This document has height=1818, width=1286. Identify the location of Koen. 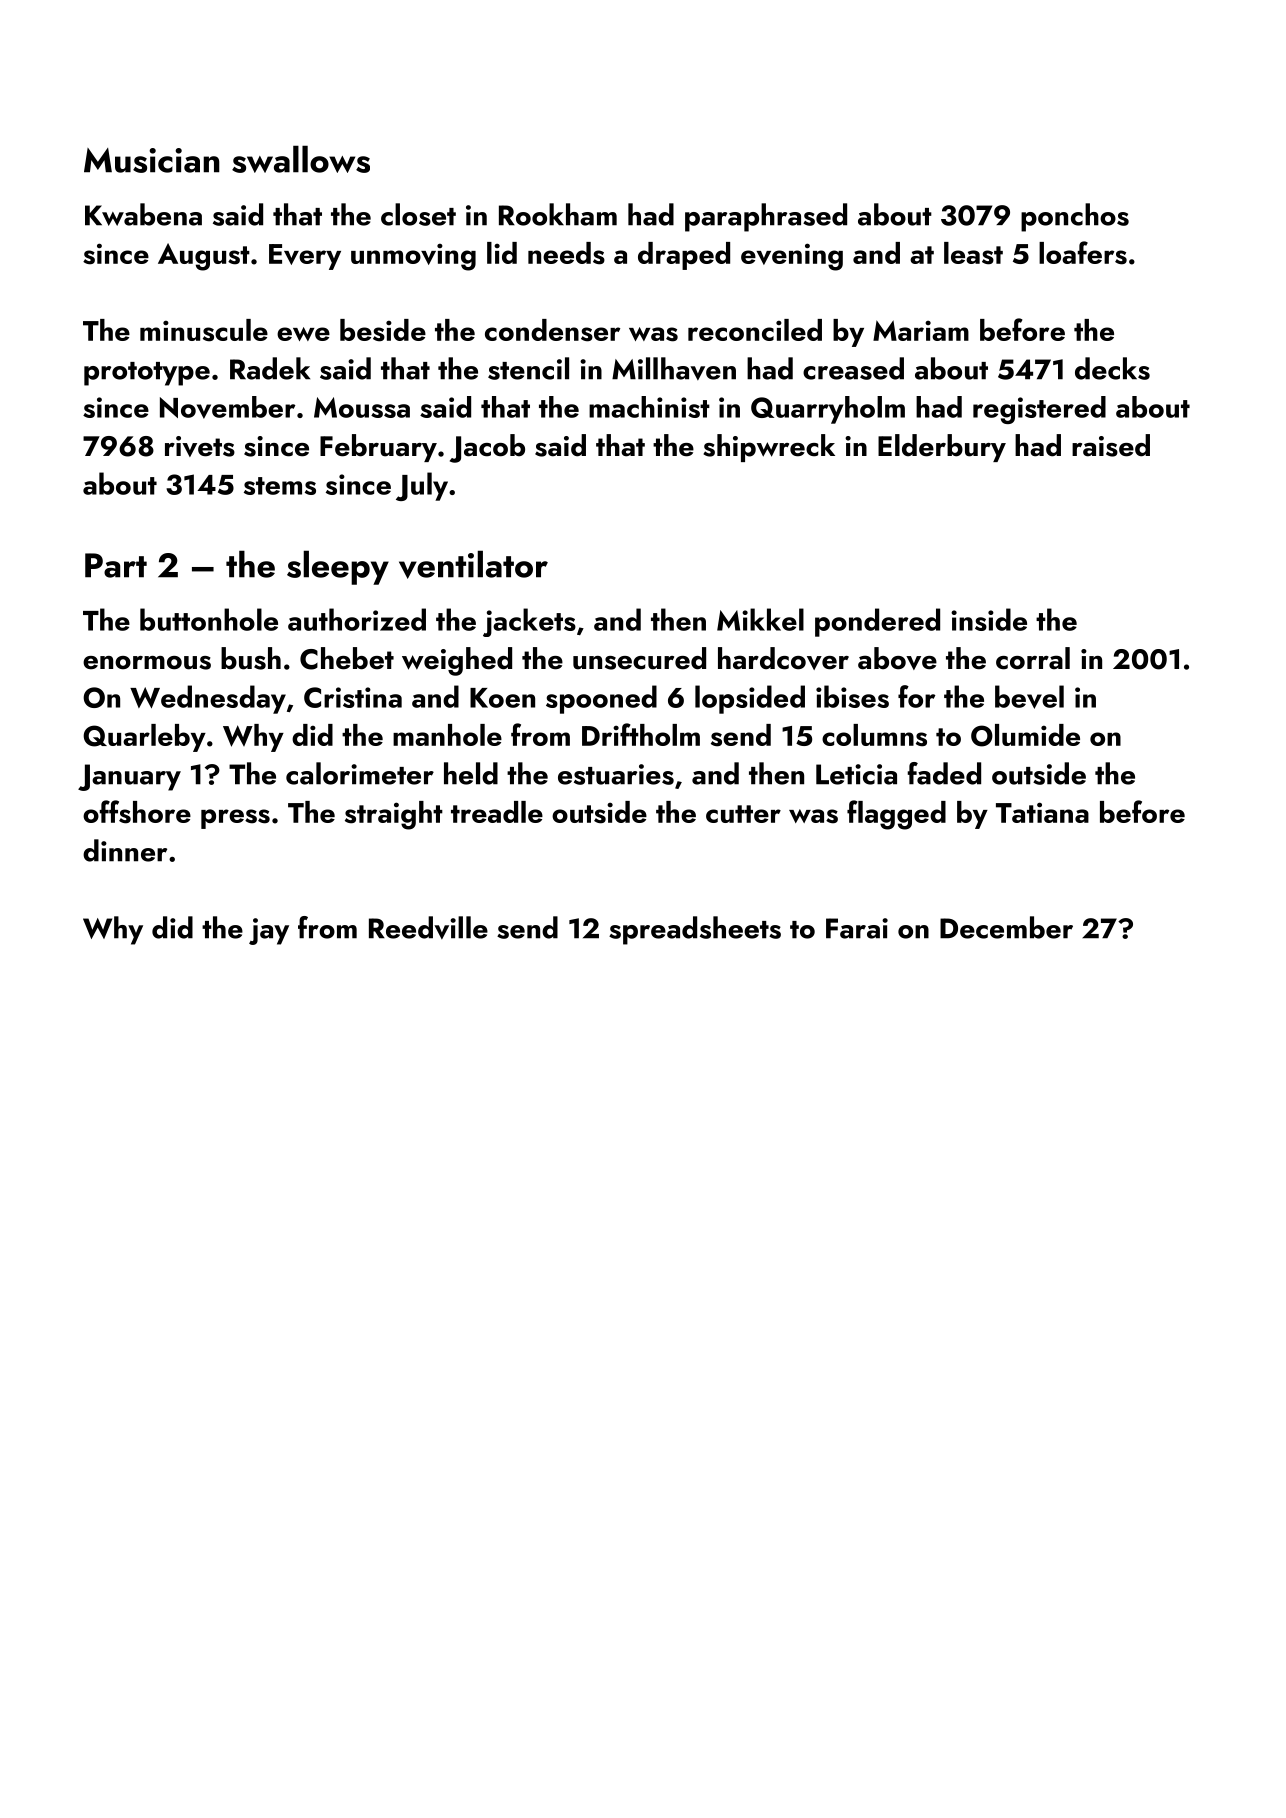
(502, 698).
